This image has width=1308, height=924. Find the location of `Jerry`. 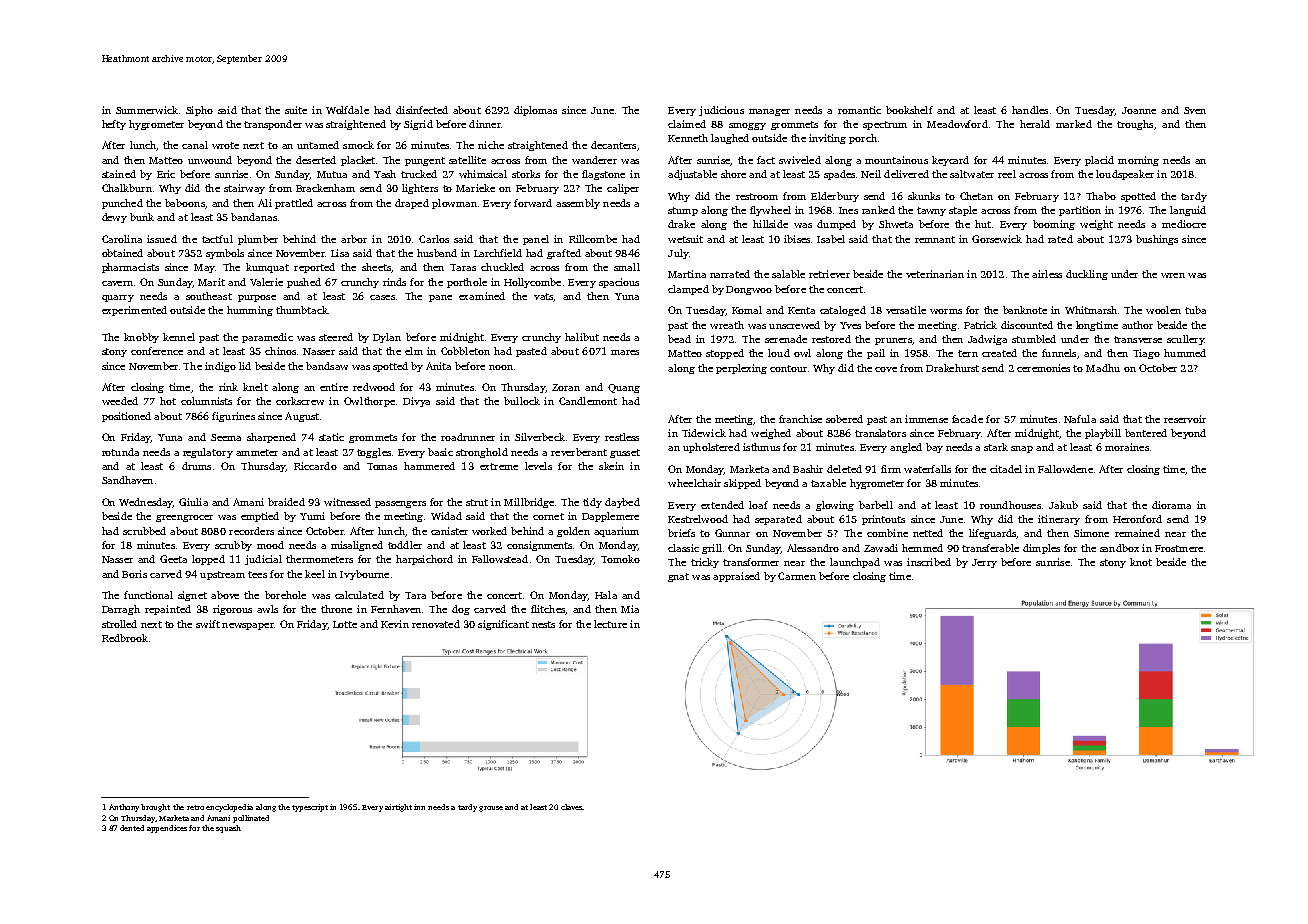

Jerry is located at coordinates (984, 563).
